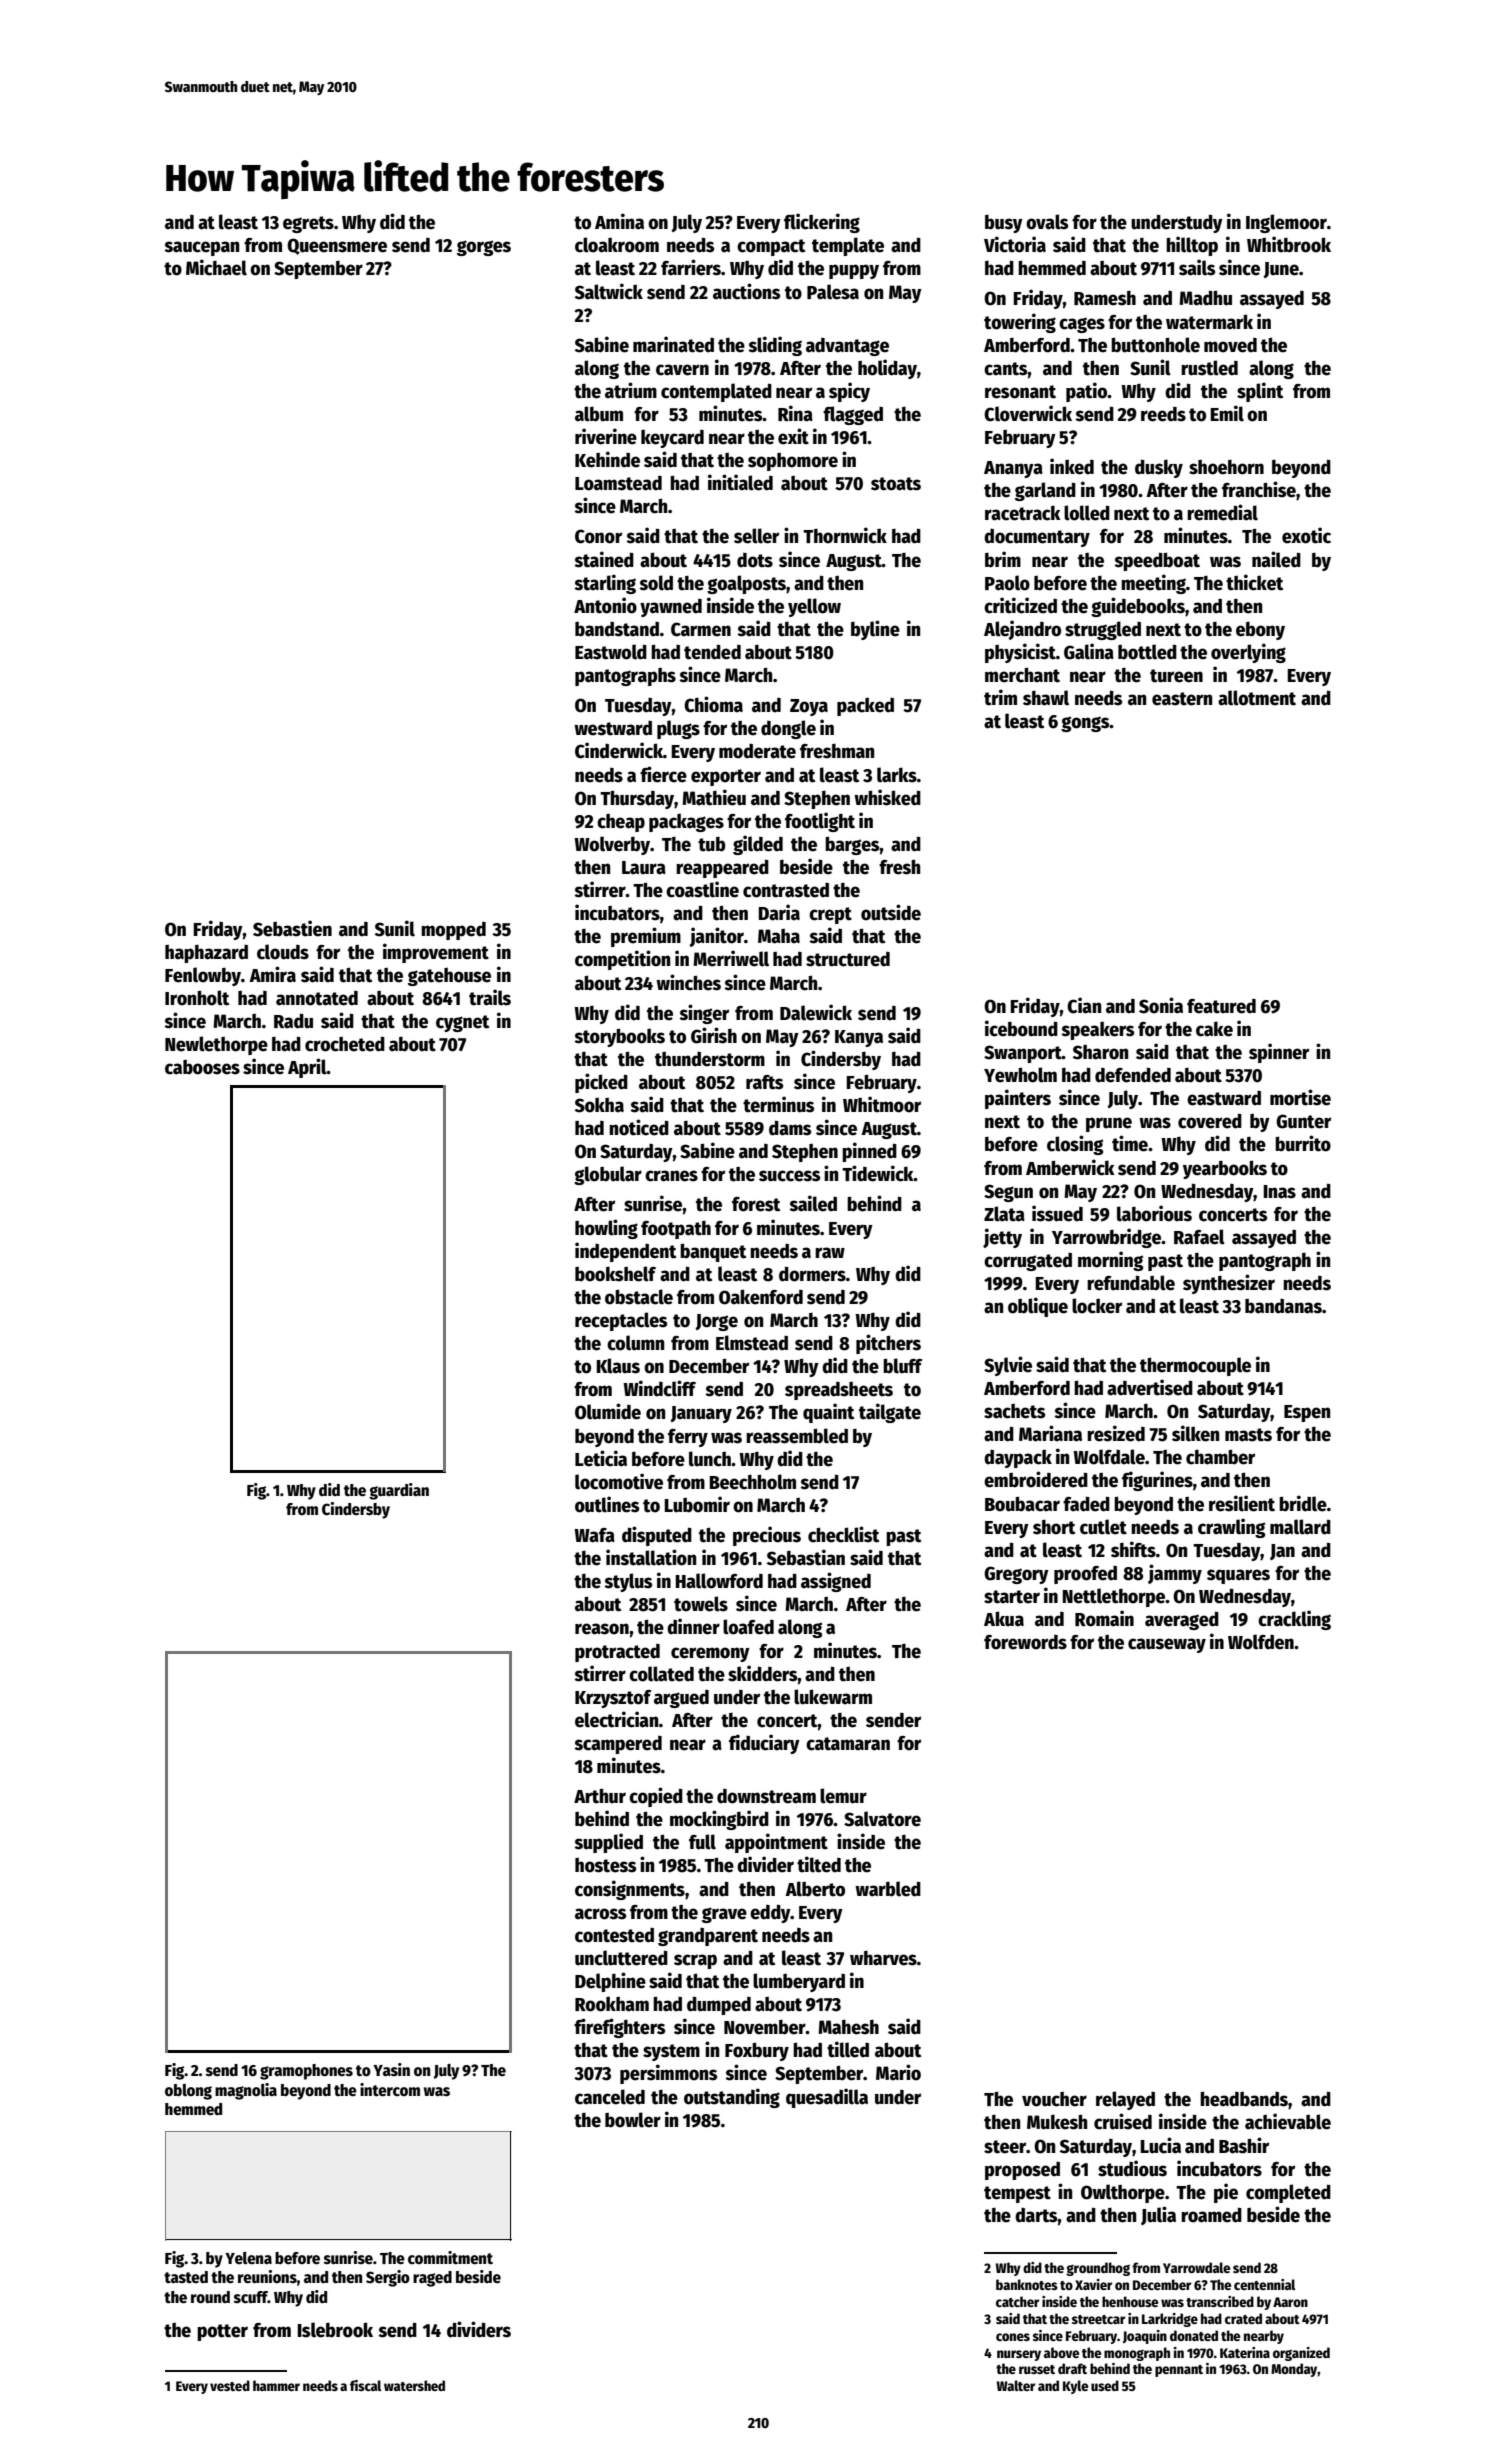 The image size is (1496, 2464). I want to click on causeway, so click(1167, 1645).
